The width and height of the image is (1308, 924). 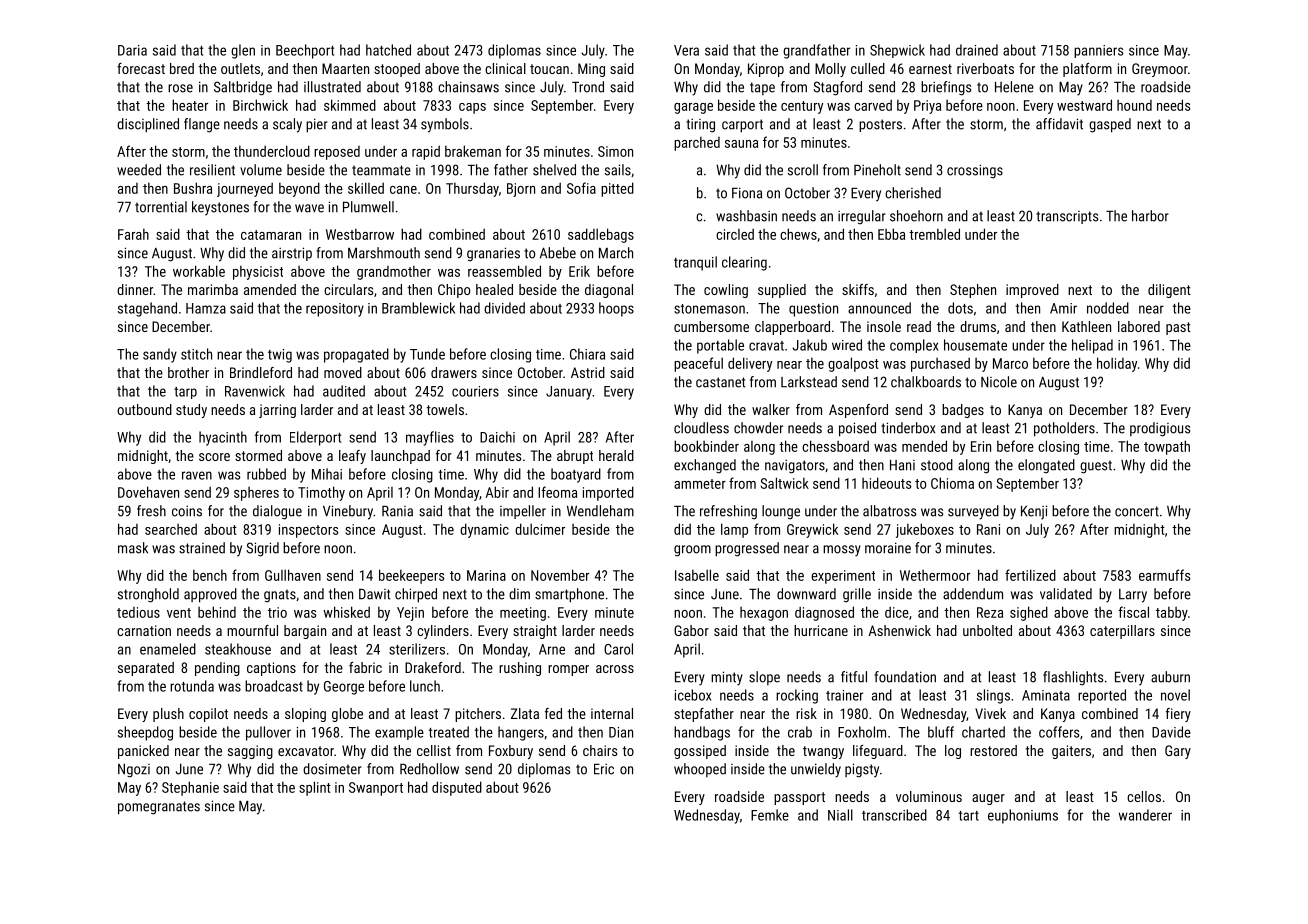 What do you see at coordinates (332, 769) in the image?
I see `dosimeter` at bounding box center [332, 769].
